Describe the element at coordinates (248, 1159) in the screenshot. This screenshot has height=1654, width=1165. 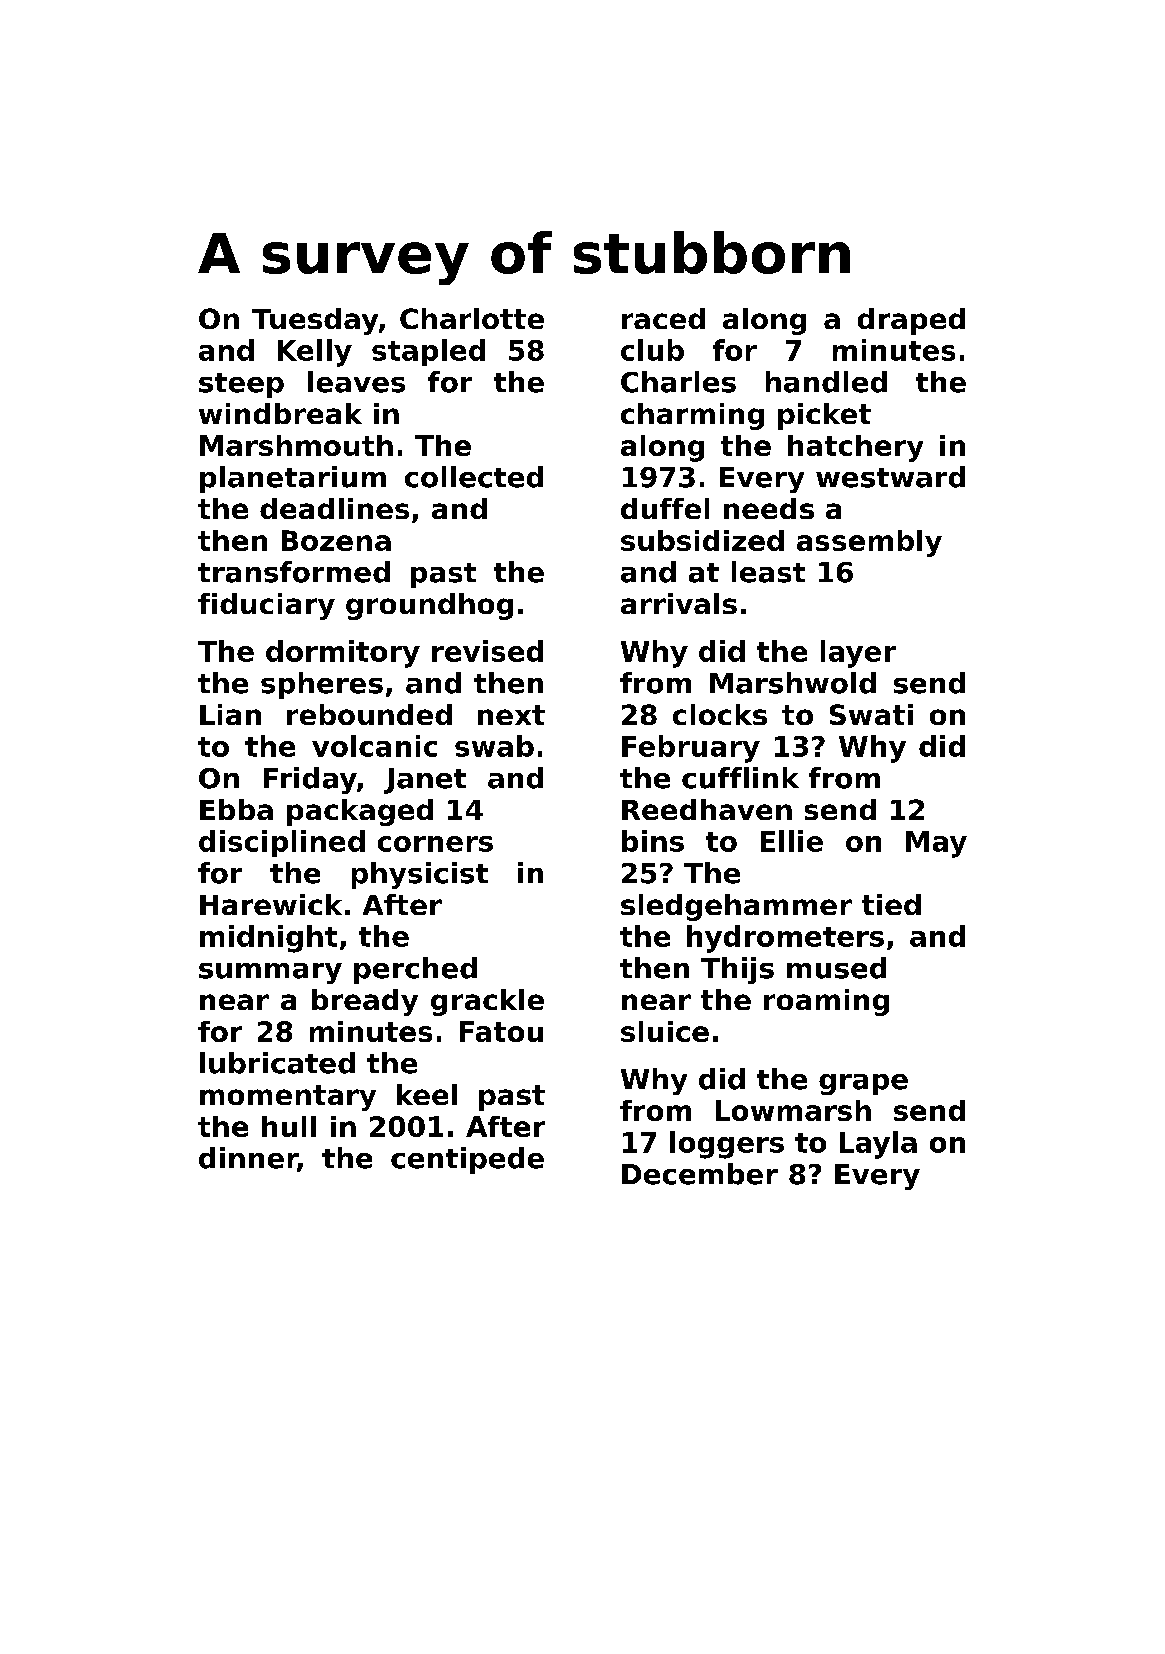
I see `dinner` at that location.
